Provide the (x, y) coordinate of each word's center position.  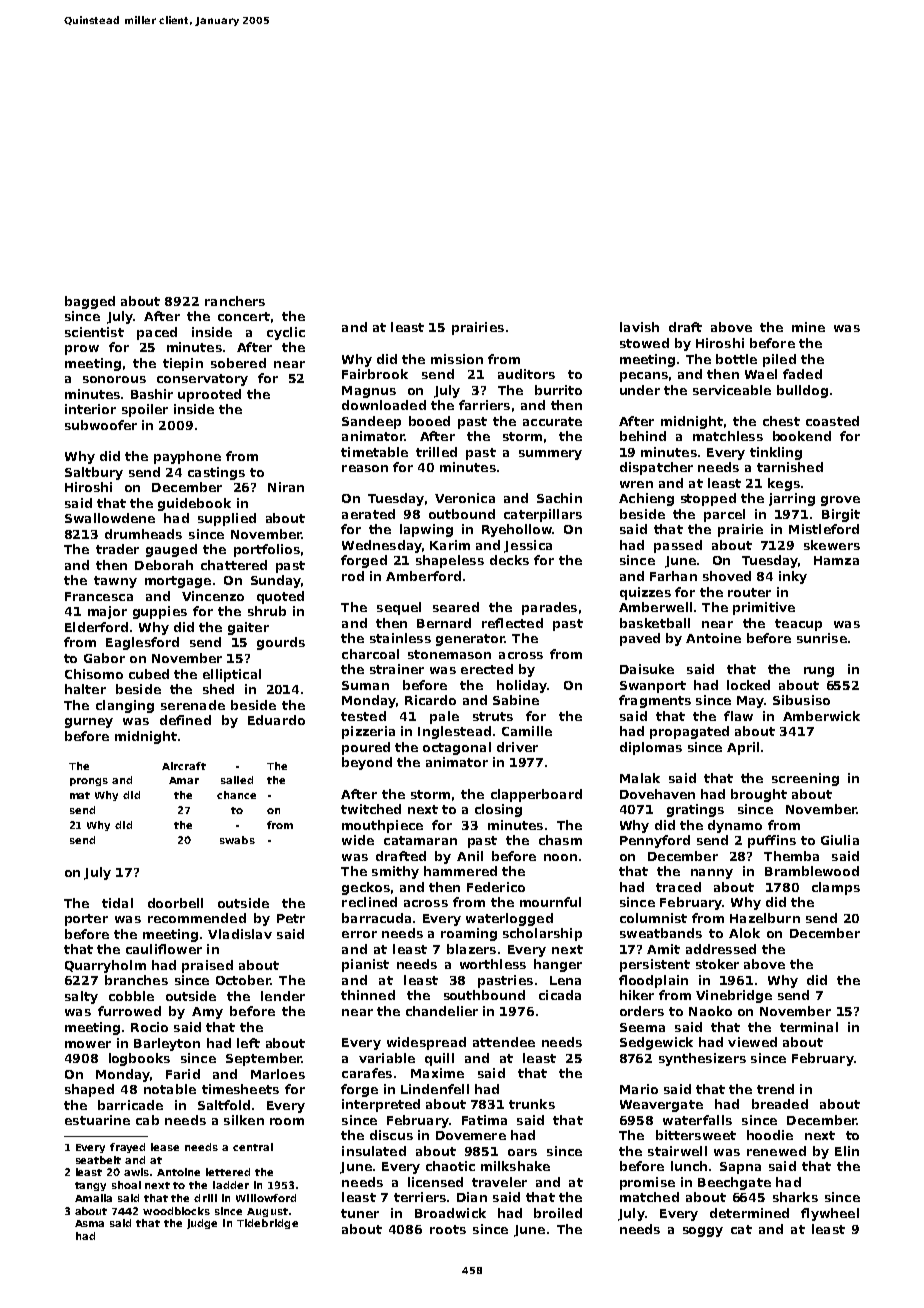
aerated (368, 514)
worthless (493, 964)
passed (678, 546)
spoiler (145, 410)
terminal (809, 1027)
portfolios (267, 550)
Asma (89, 1223)
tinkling (776, 453)
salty (81, 997)
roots (448, 1229)
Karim (450, 545)
